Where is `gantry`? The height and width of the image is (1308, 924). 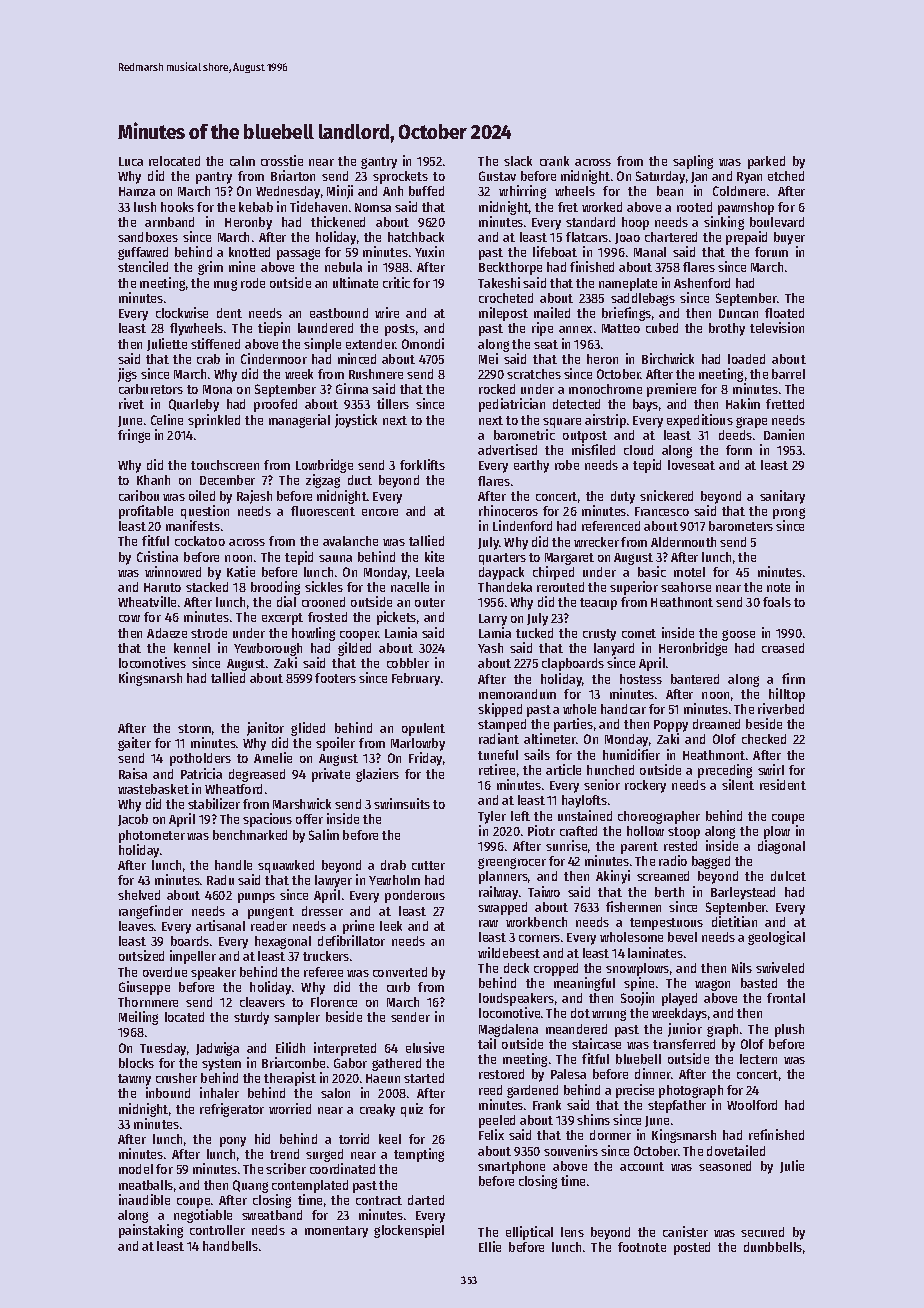 gantry is located at coordinates (379, 163).
